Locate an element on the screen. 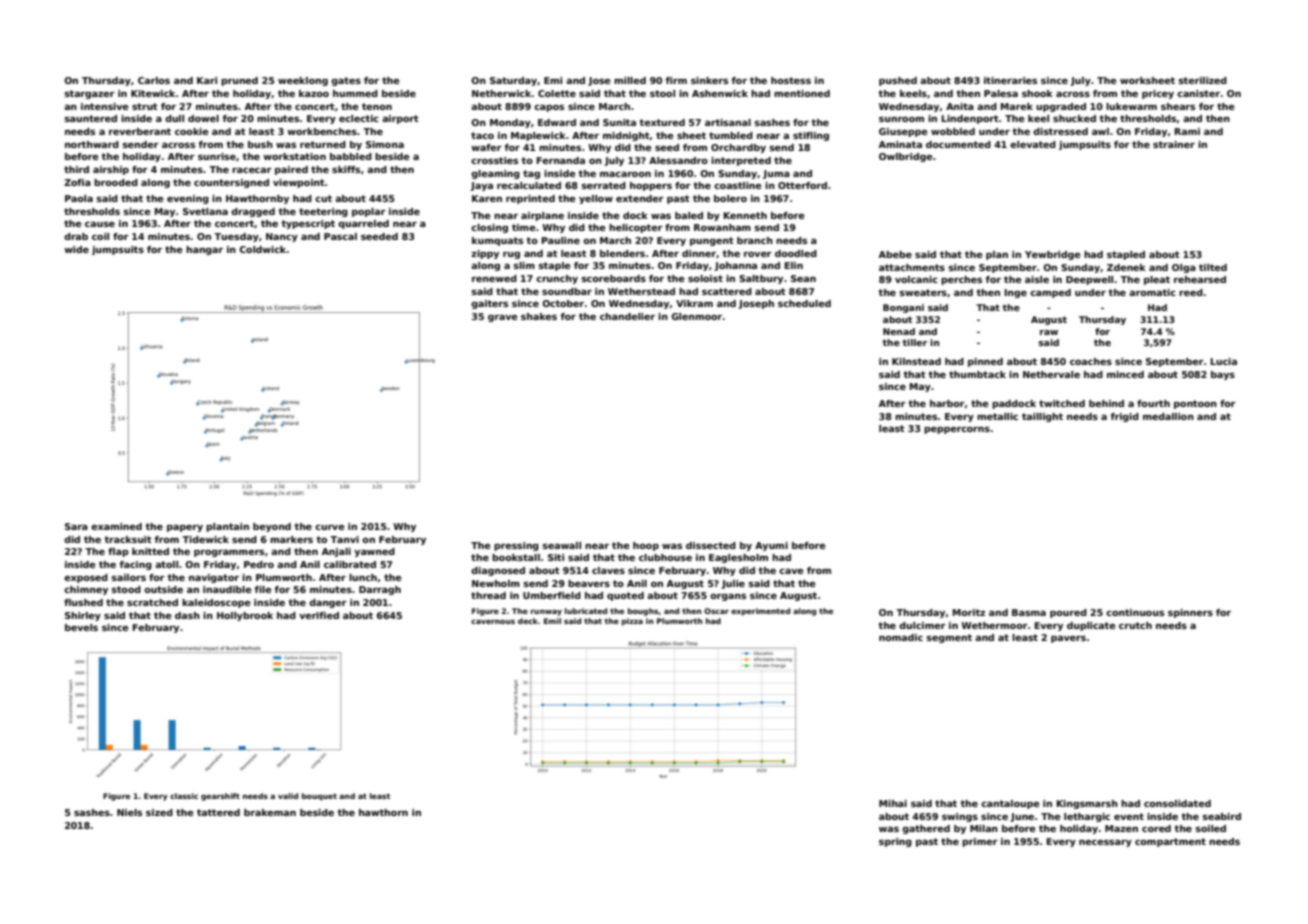  stargazer is located at coordinates (89, 94).
